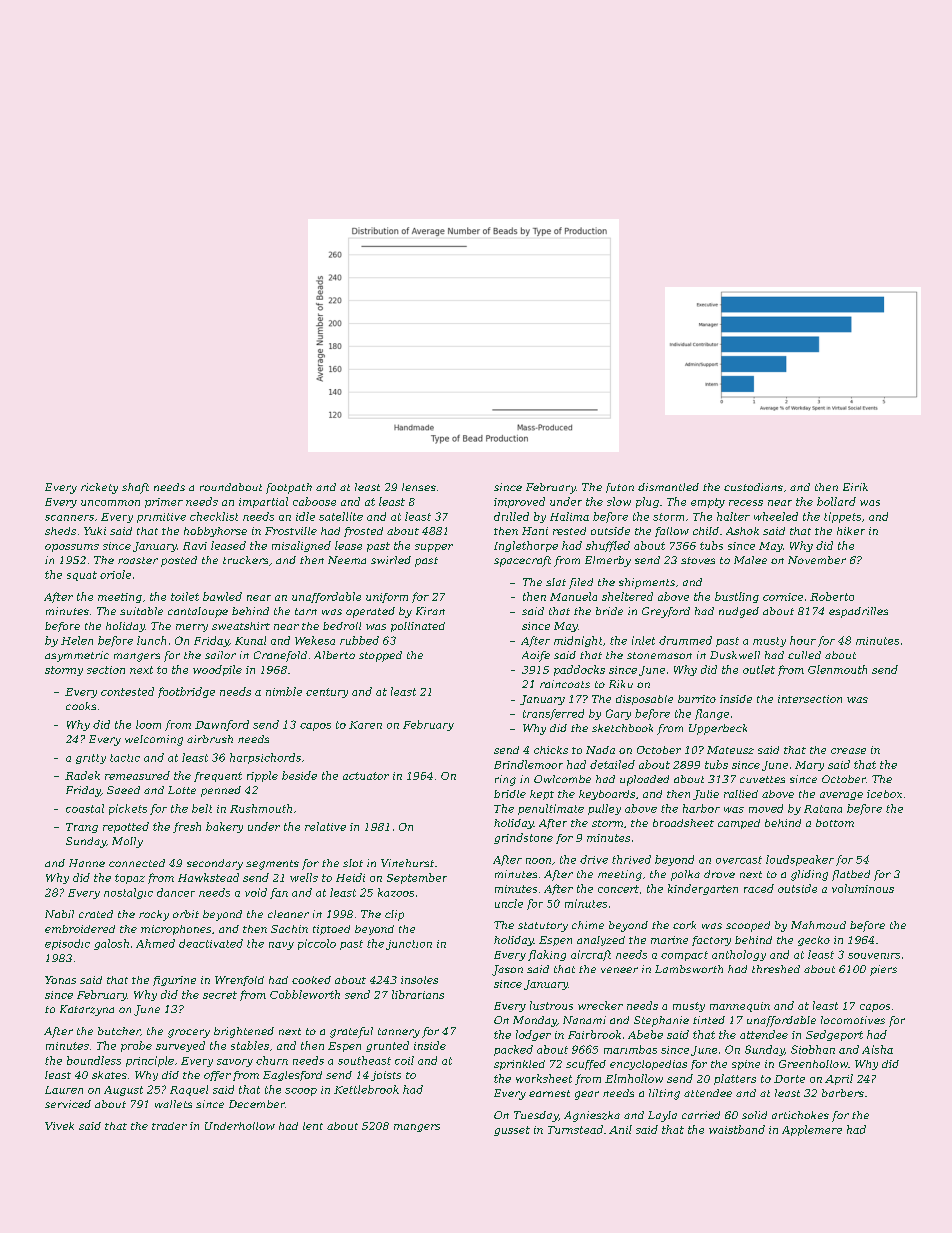 The width and height of the screenshot is (952, 1233). What do you see at coordinates (843, 1093) in the screenshot?
I see `barbers` at bounding box center [843, 1093].
